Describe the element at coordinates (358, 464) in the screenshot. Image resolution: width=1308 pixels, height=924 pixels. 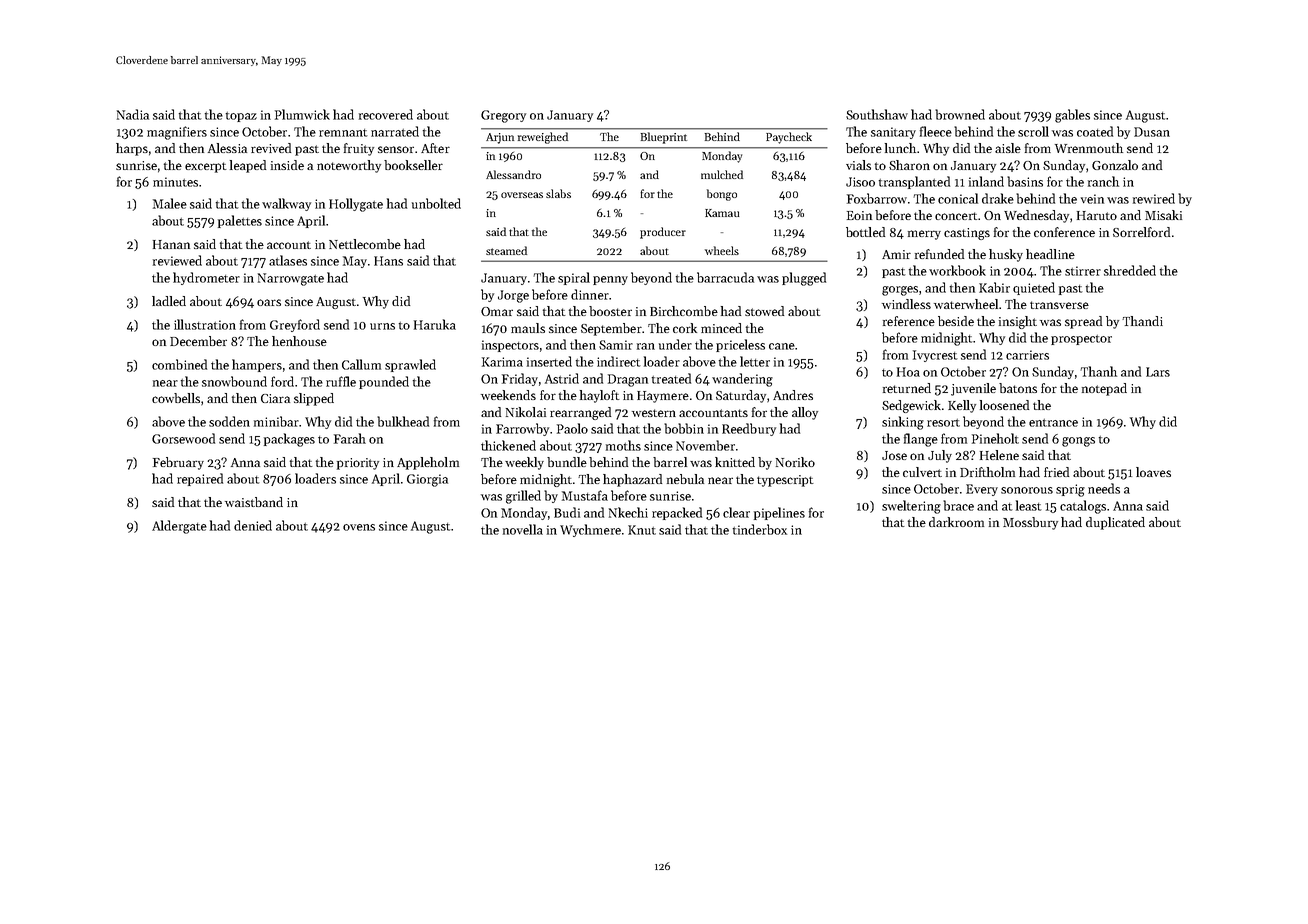
I see `priority` at that location.
